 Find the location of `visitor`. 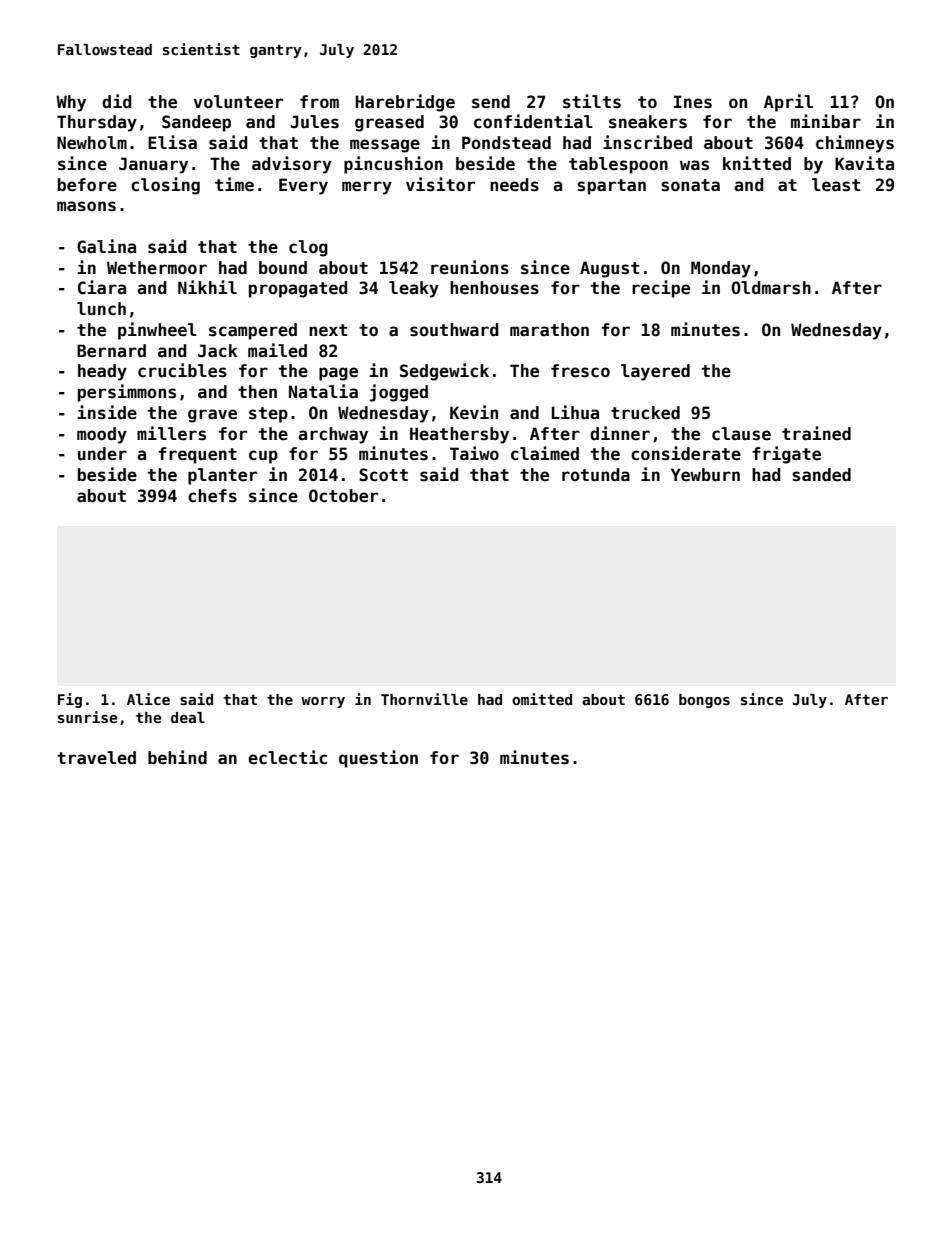

visitor is located at coordinates (440, 184).
